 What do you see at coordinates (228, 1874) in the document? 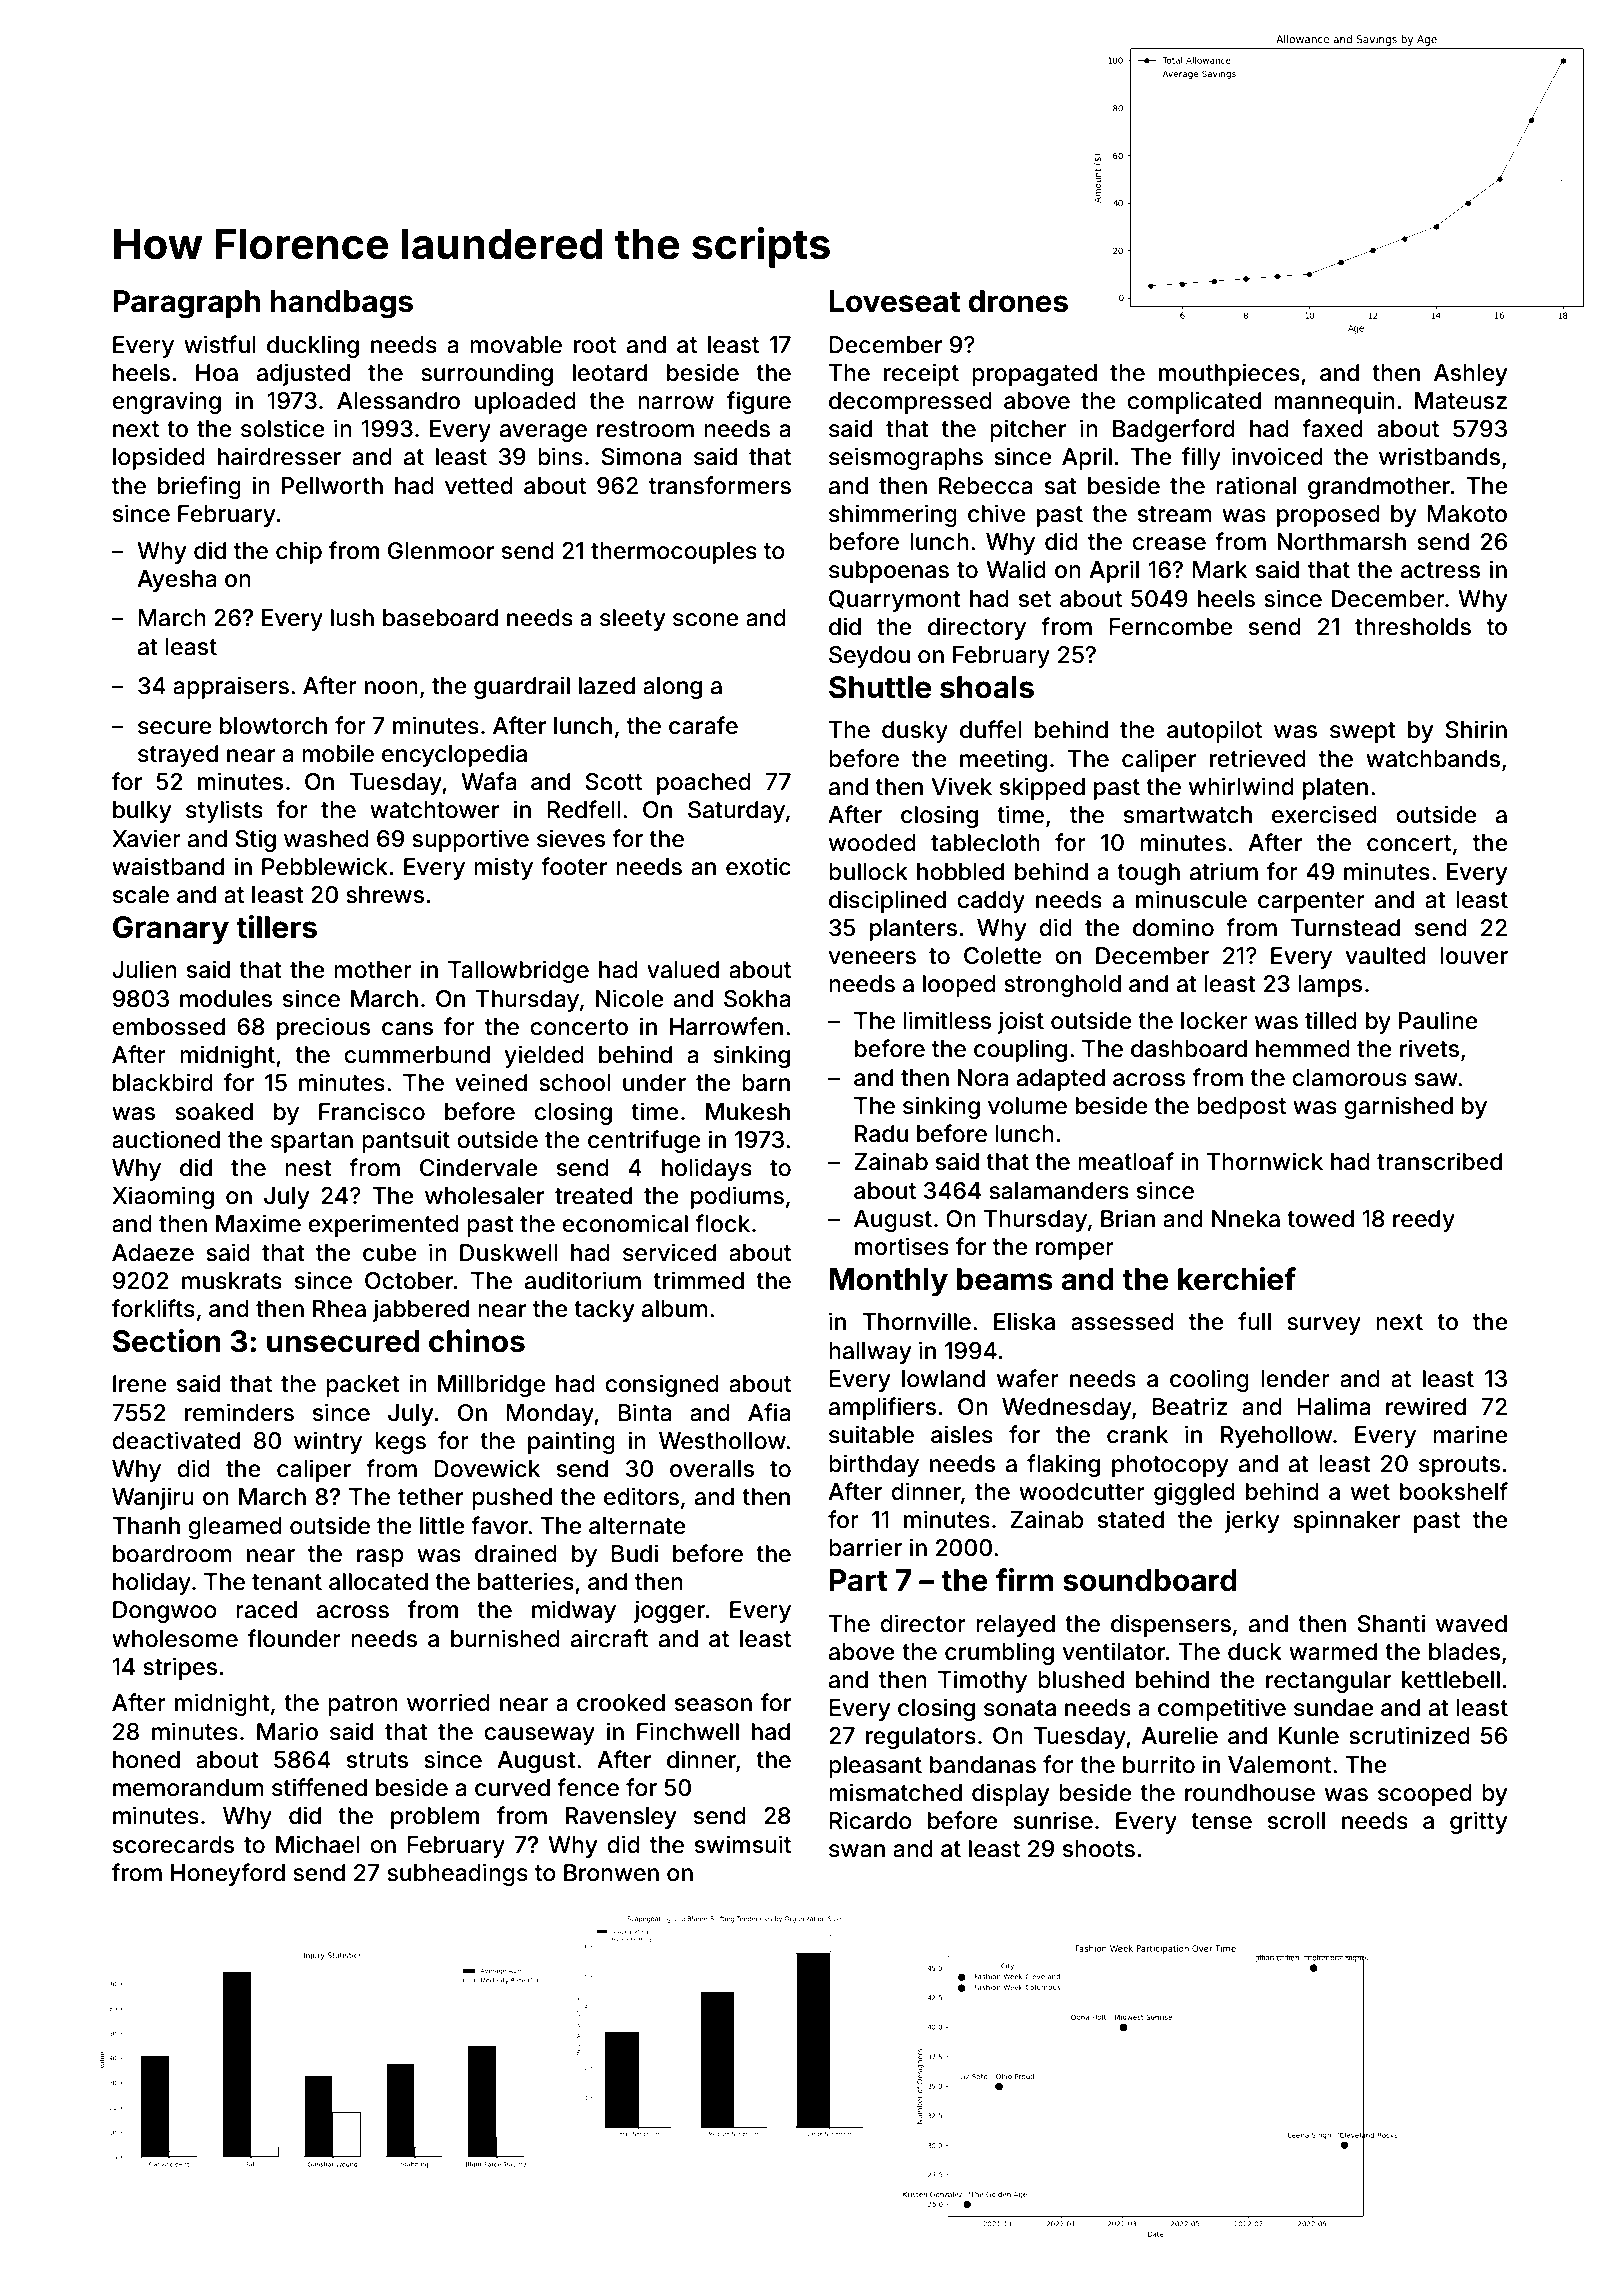
I see `Honeyford` at bounding box center [228, 1874].
